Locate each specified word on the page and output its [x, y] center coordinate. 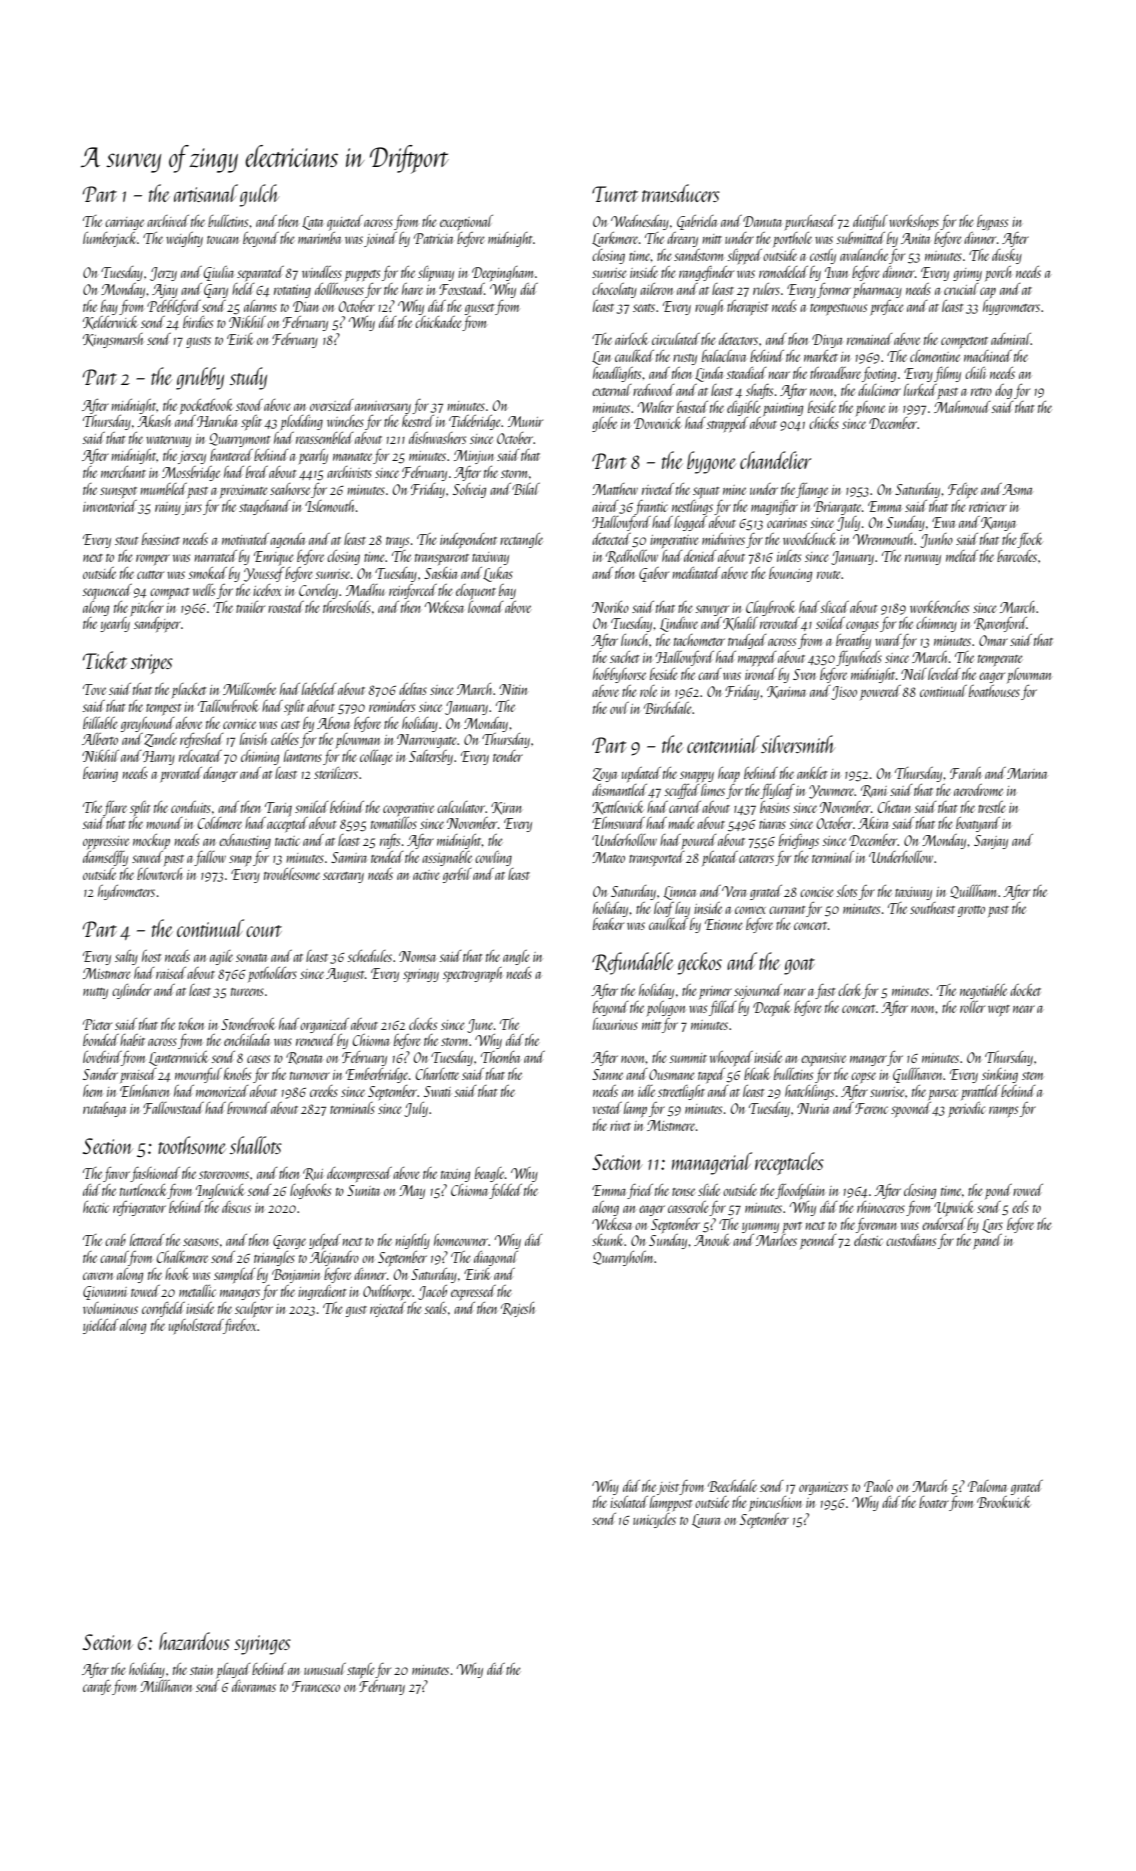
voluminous [110, 1308]
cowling [493, 858]
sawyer [712, 610]
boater [934, 1502]
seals [435, 1308]
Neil [914, 674]
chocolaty [614, 290]
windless [322, 272]
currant [787, 910]
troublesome [292, 874]
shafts [759, 391]
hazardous [194, 1641]
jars [192, 508]
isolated [629, 1502]
